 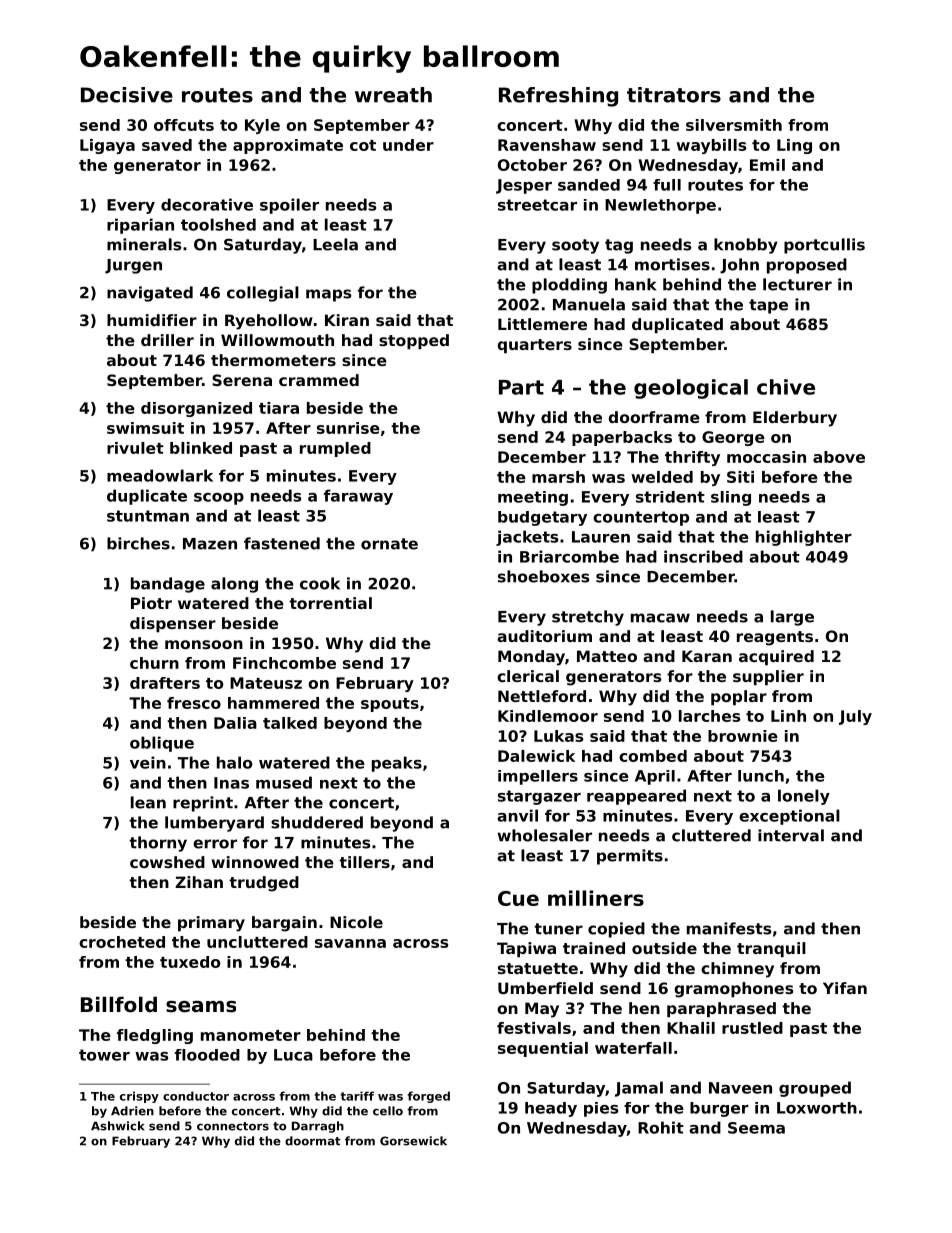 I want to click on mortises, so click(x=672, y=264).
